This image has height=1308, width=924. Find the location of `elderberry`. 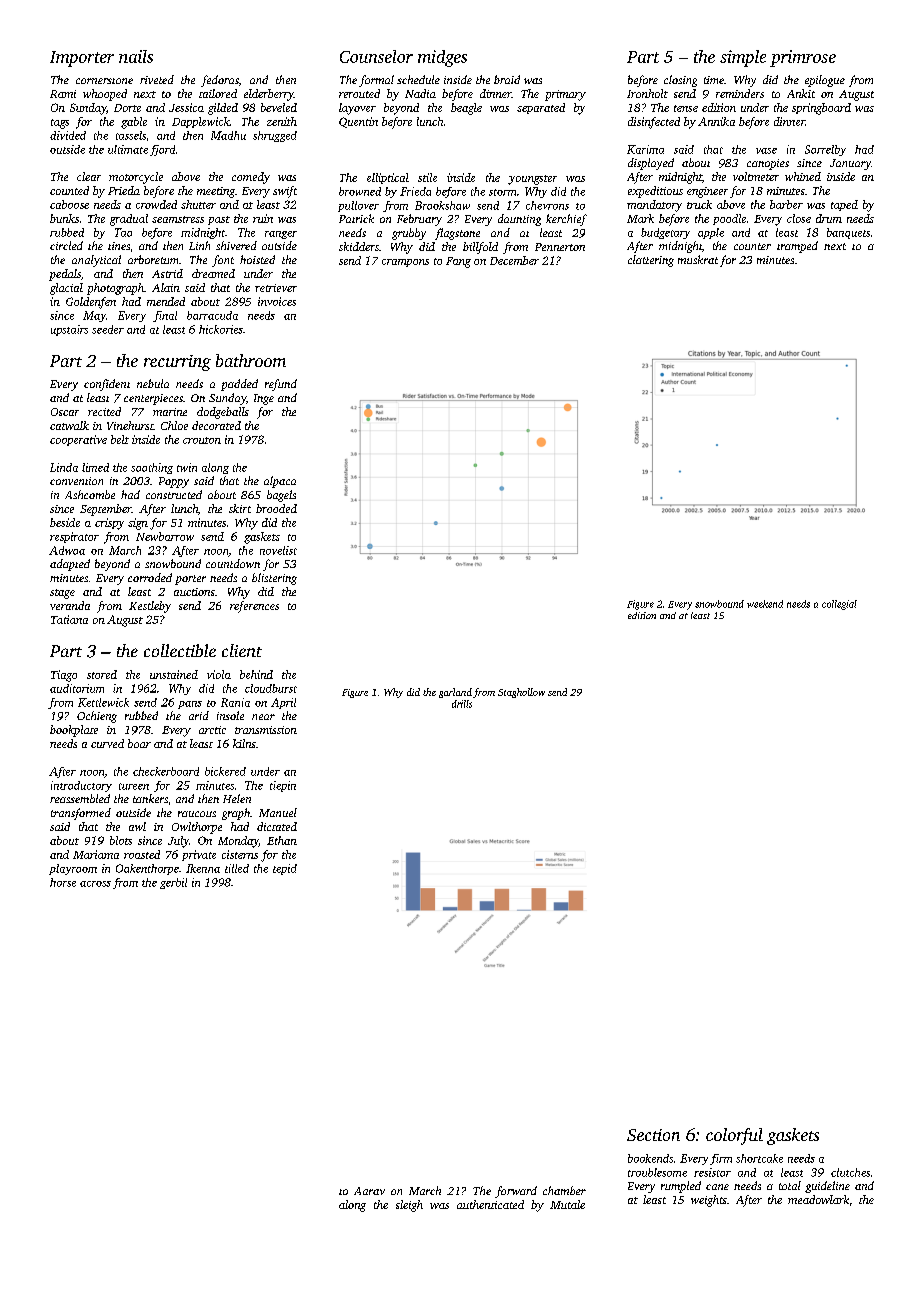

elderberry is located at coordinates (269, 95).
